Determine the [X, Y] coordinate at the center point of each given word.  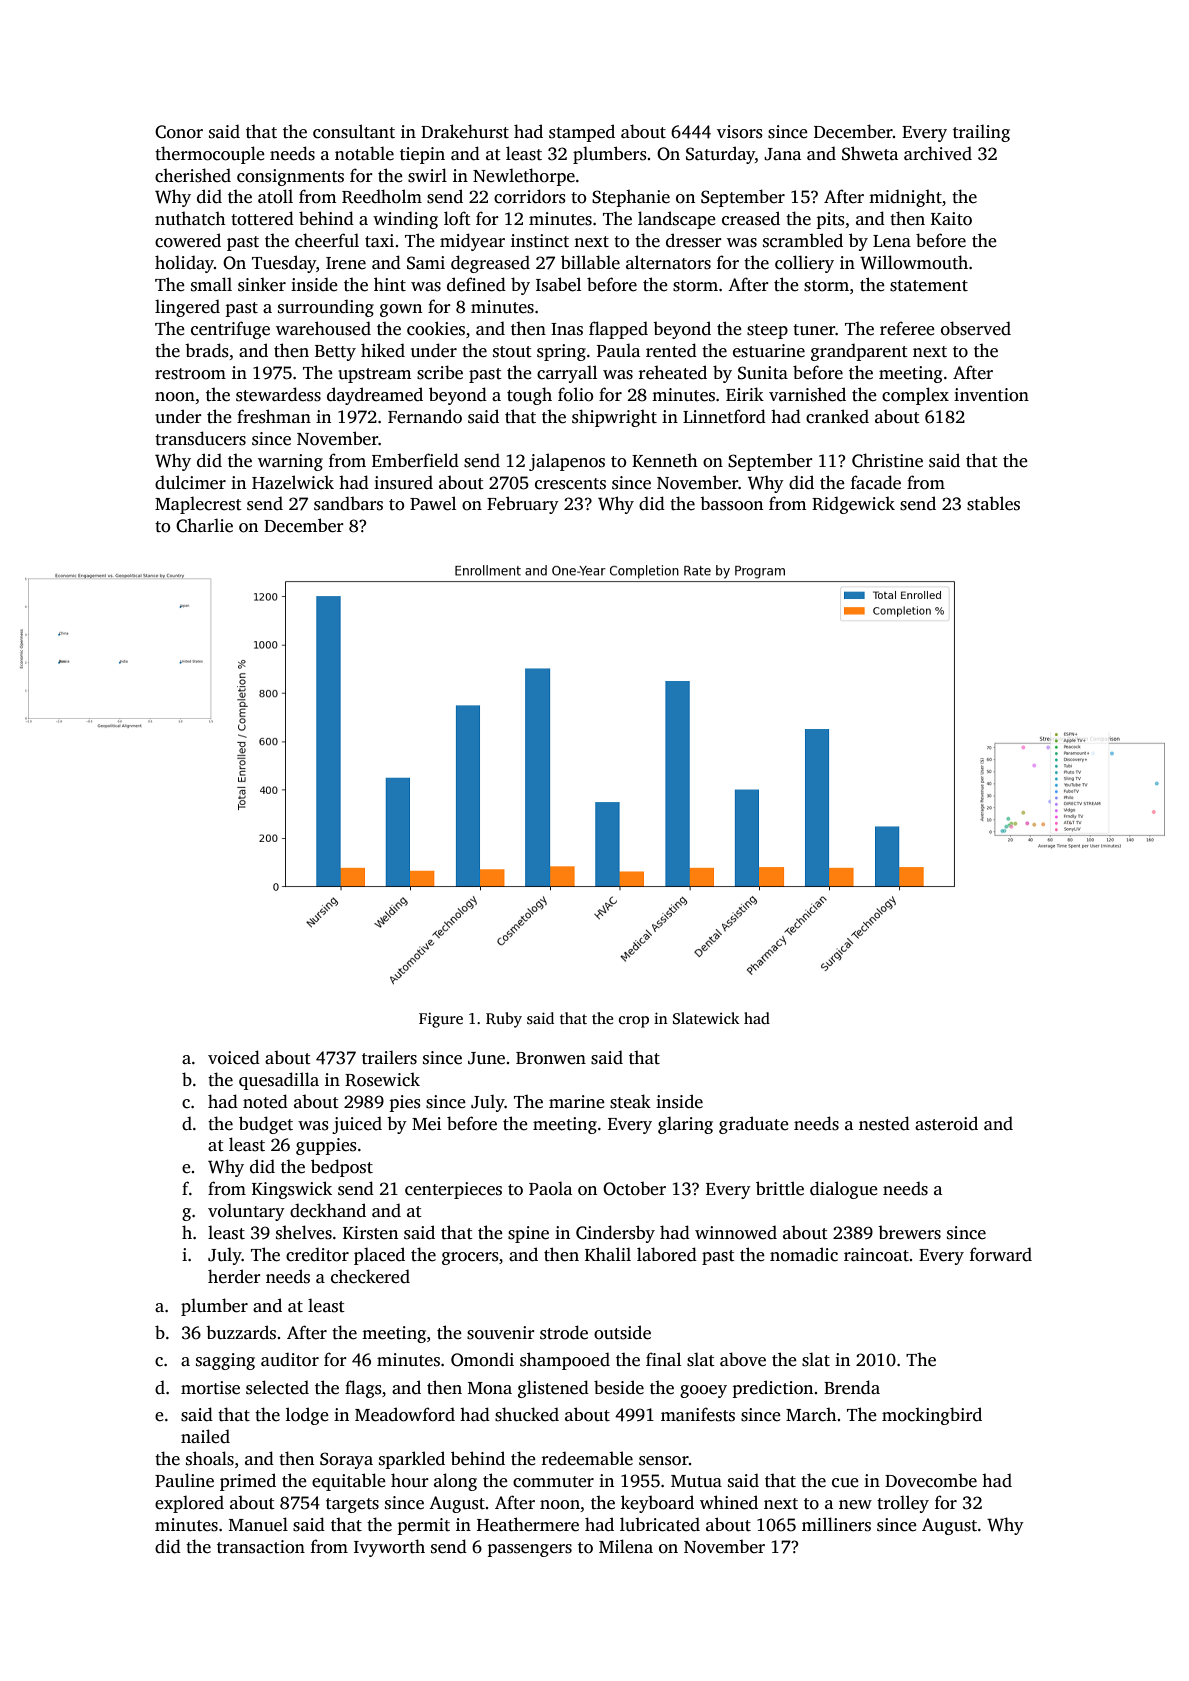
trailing [981, 133]
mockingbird [932, 1416]
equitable [349, 1482]
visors [740, 132]
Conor [179, 132]
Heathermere [528, 1524]
